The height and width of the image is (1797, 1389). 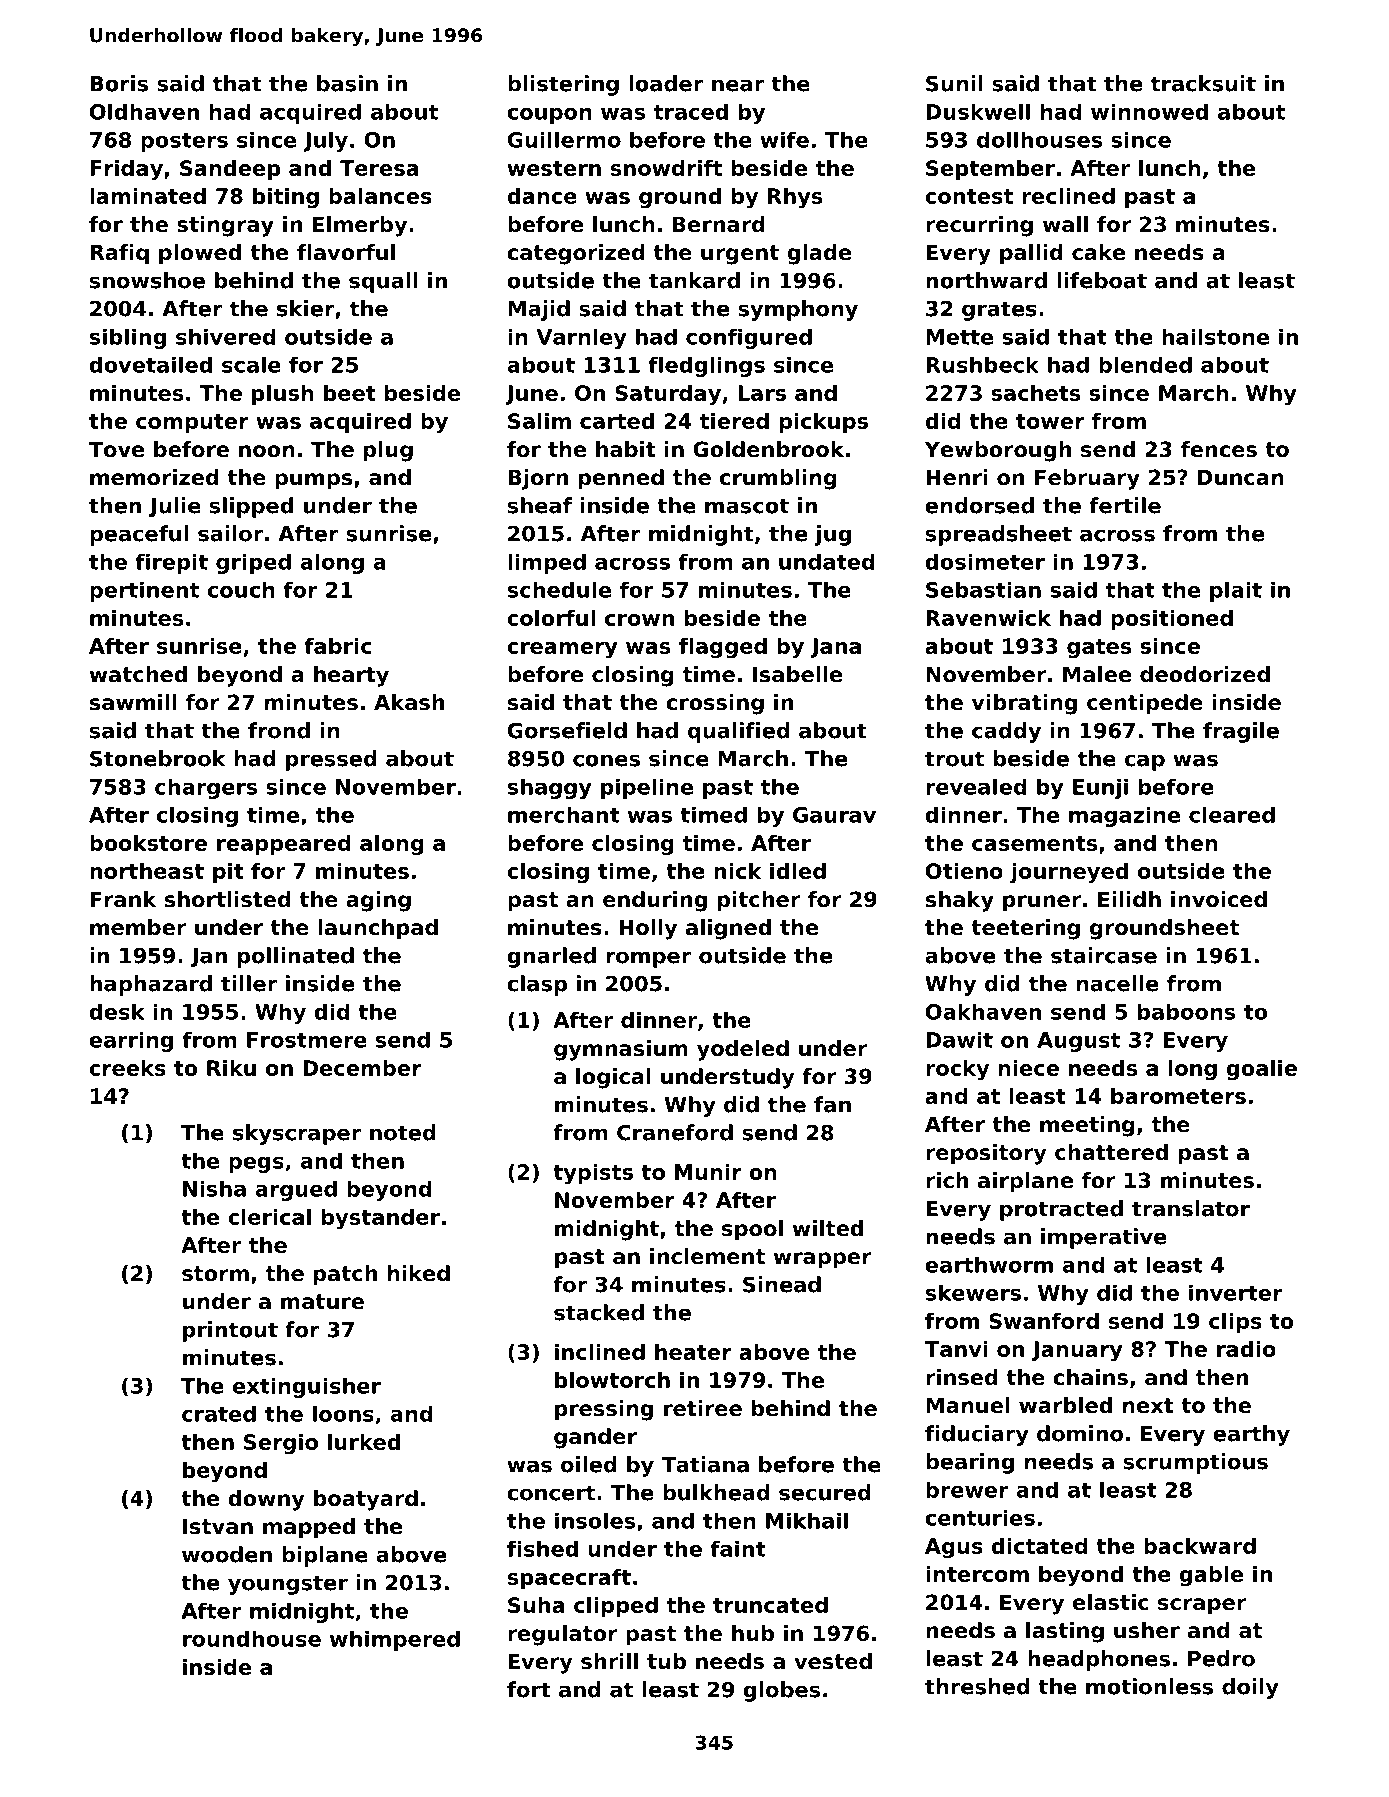 What do you see at coordinates (1203, 83) in the image?
I see `tracksuit` at bounding box center [1203, 83].
